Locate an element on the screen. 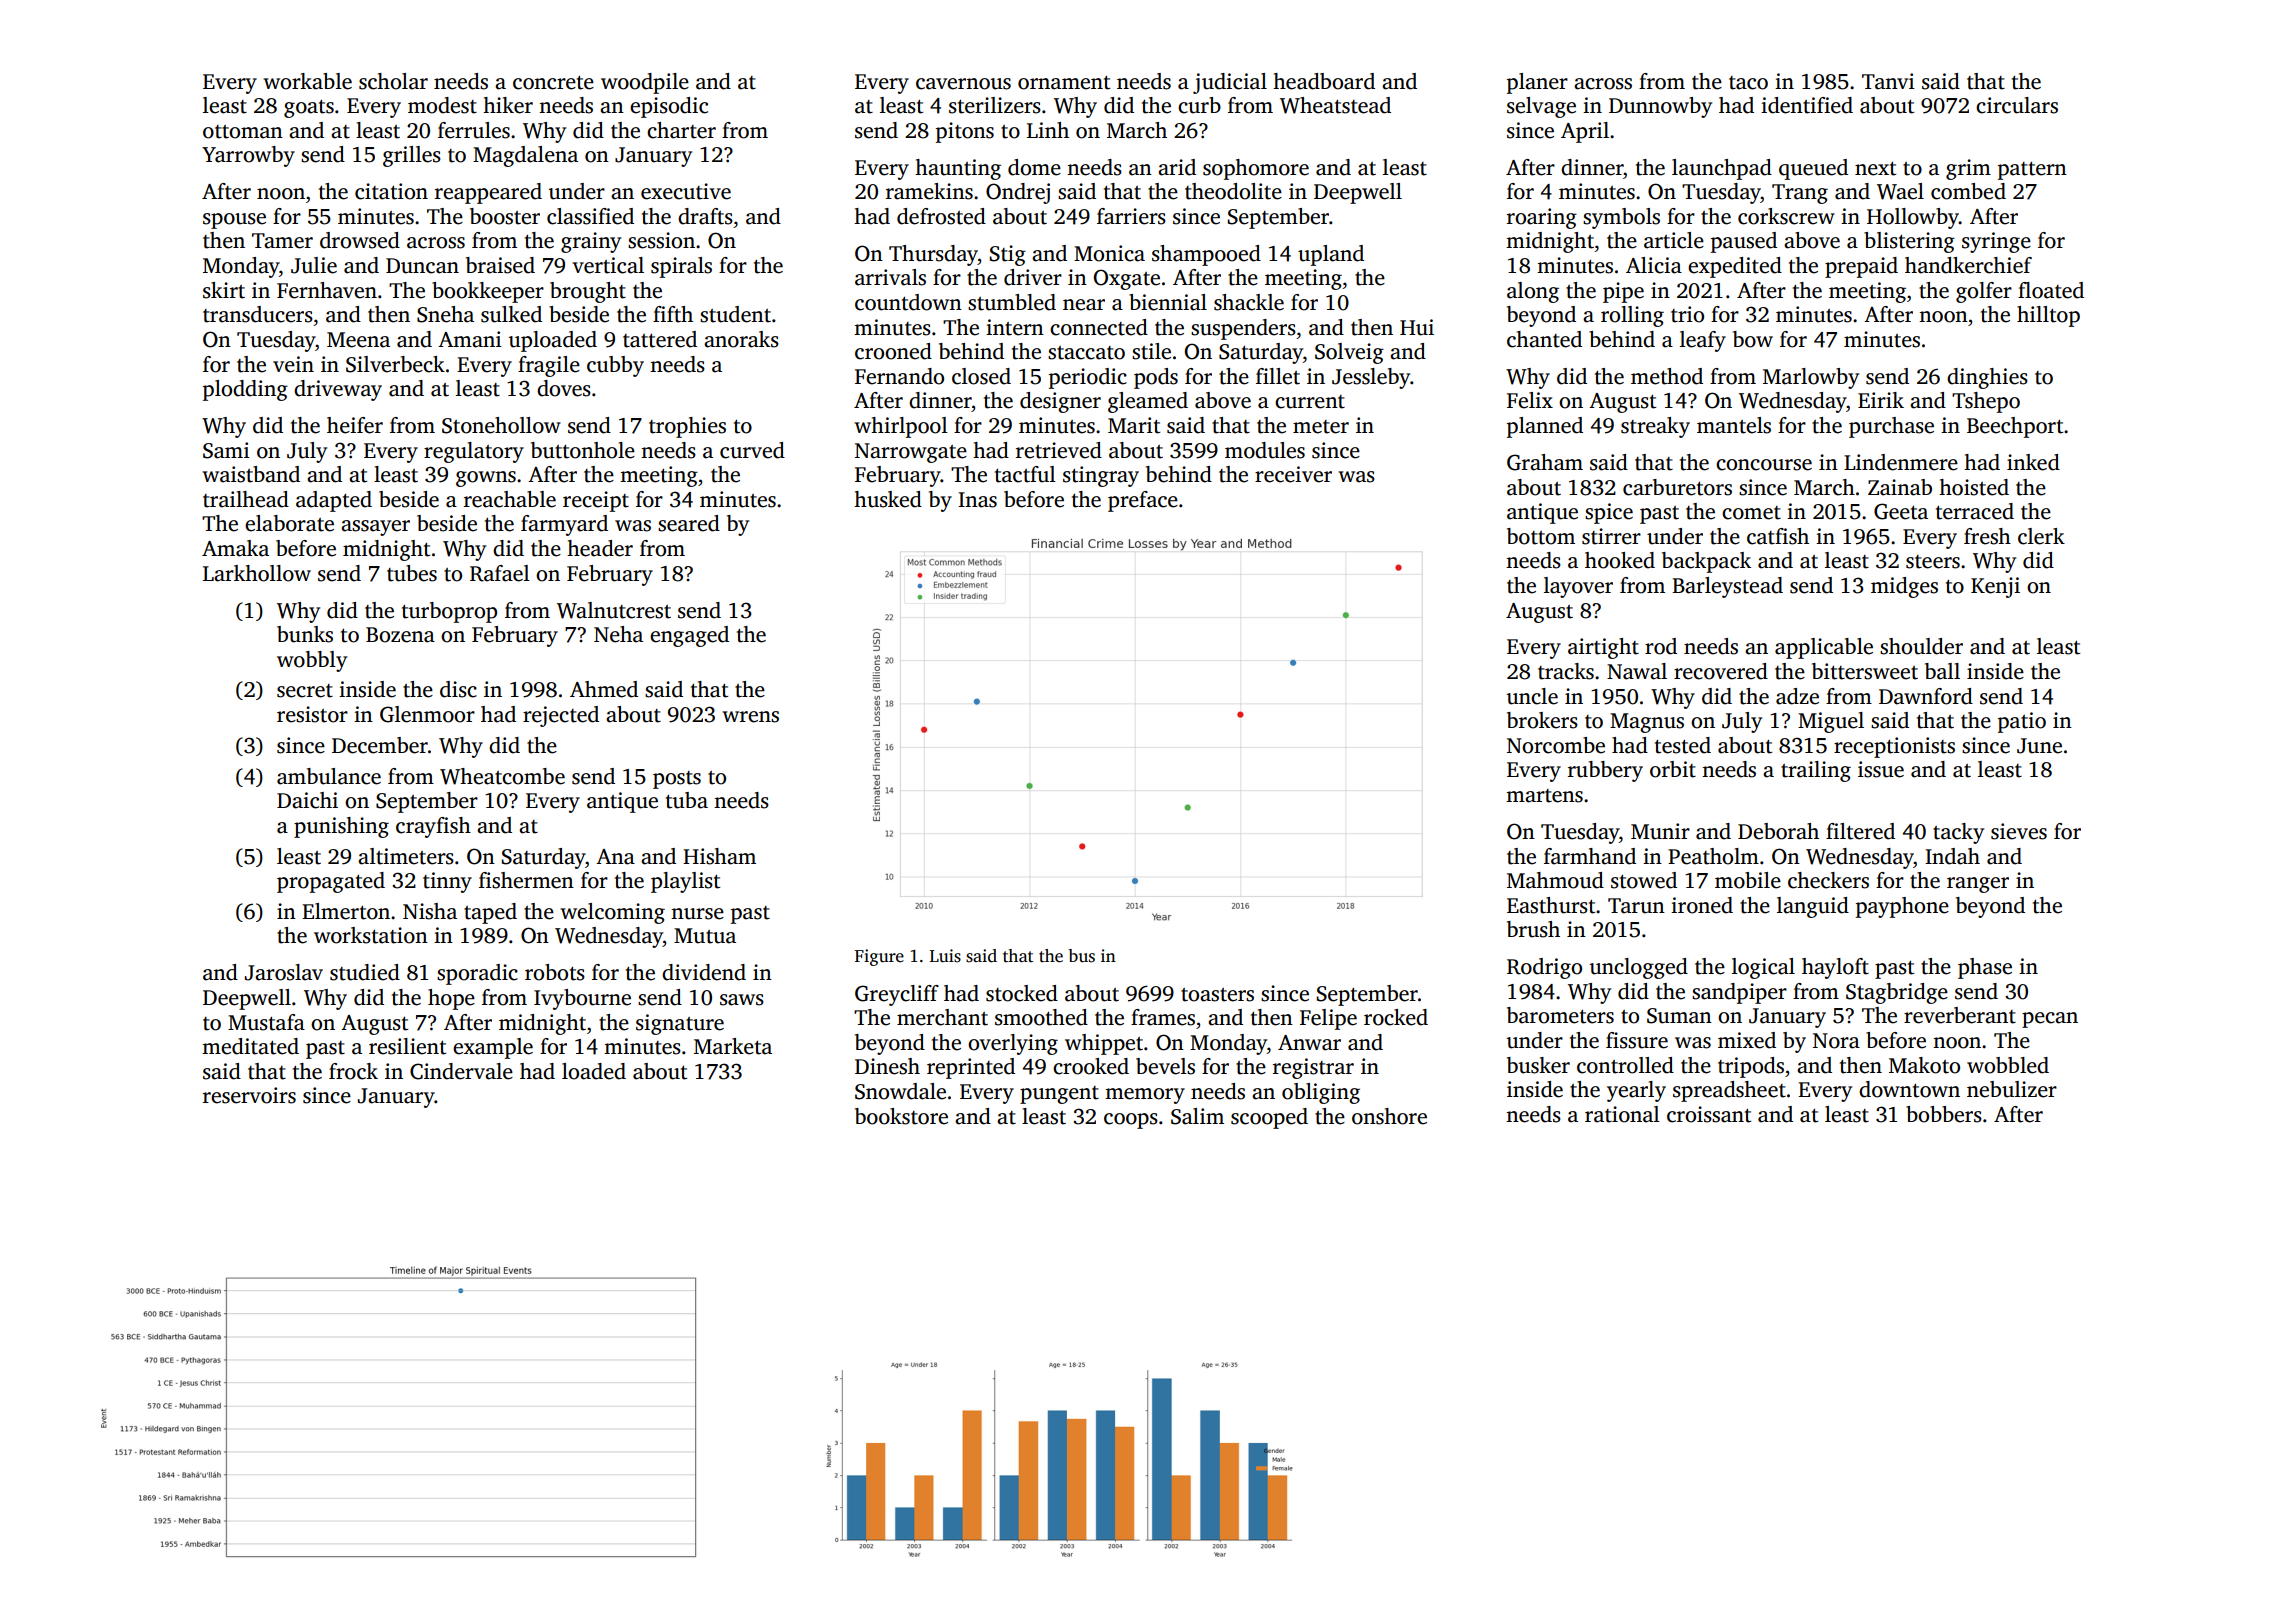 This screenshot has width=2292, height=1620. Wheatcombe is located at coordinates (502, 776).
